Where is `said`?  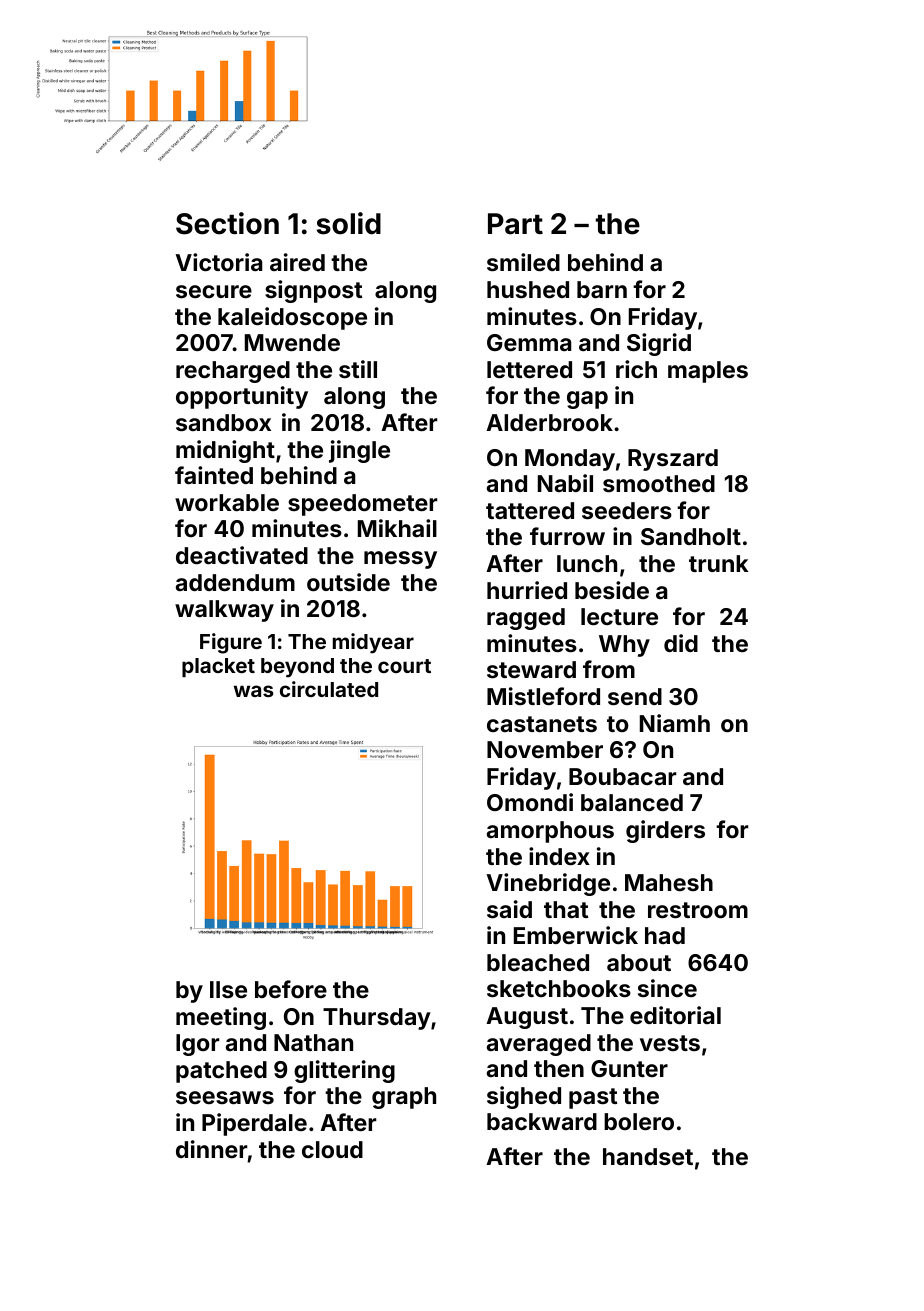
said is located at coordinates (509, 909).
